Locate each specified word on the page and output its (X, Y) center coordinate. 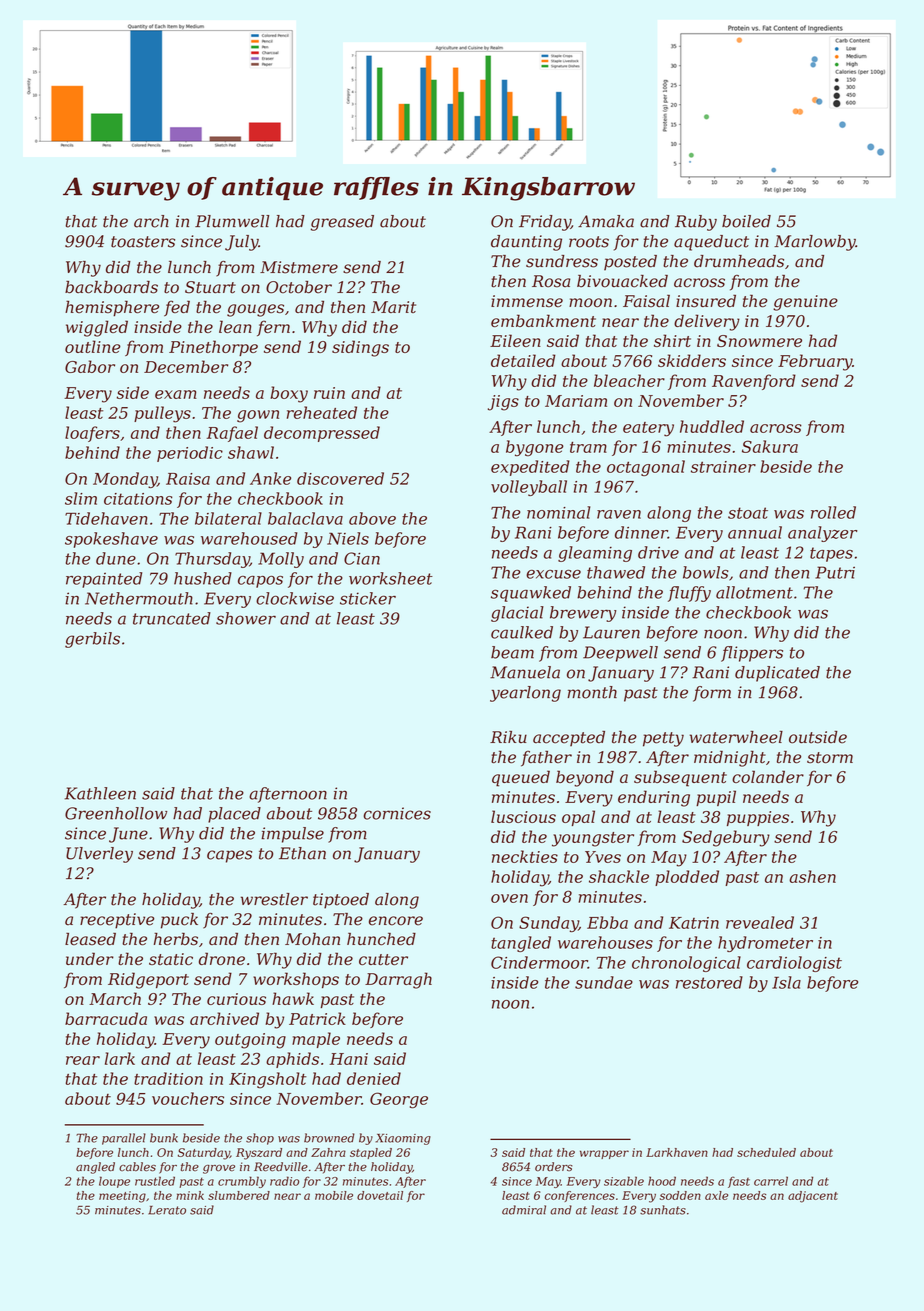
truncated (172, 618)
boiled (746, 221)
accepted (569, 738)
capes (229, 856)
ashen (812, 876)
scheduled (766, 1152)
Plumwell (232, 221)
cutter (383, 959)
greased (342, 223)
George (399, 1100)
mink (190, 1195)
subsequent (680, 778)
